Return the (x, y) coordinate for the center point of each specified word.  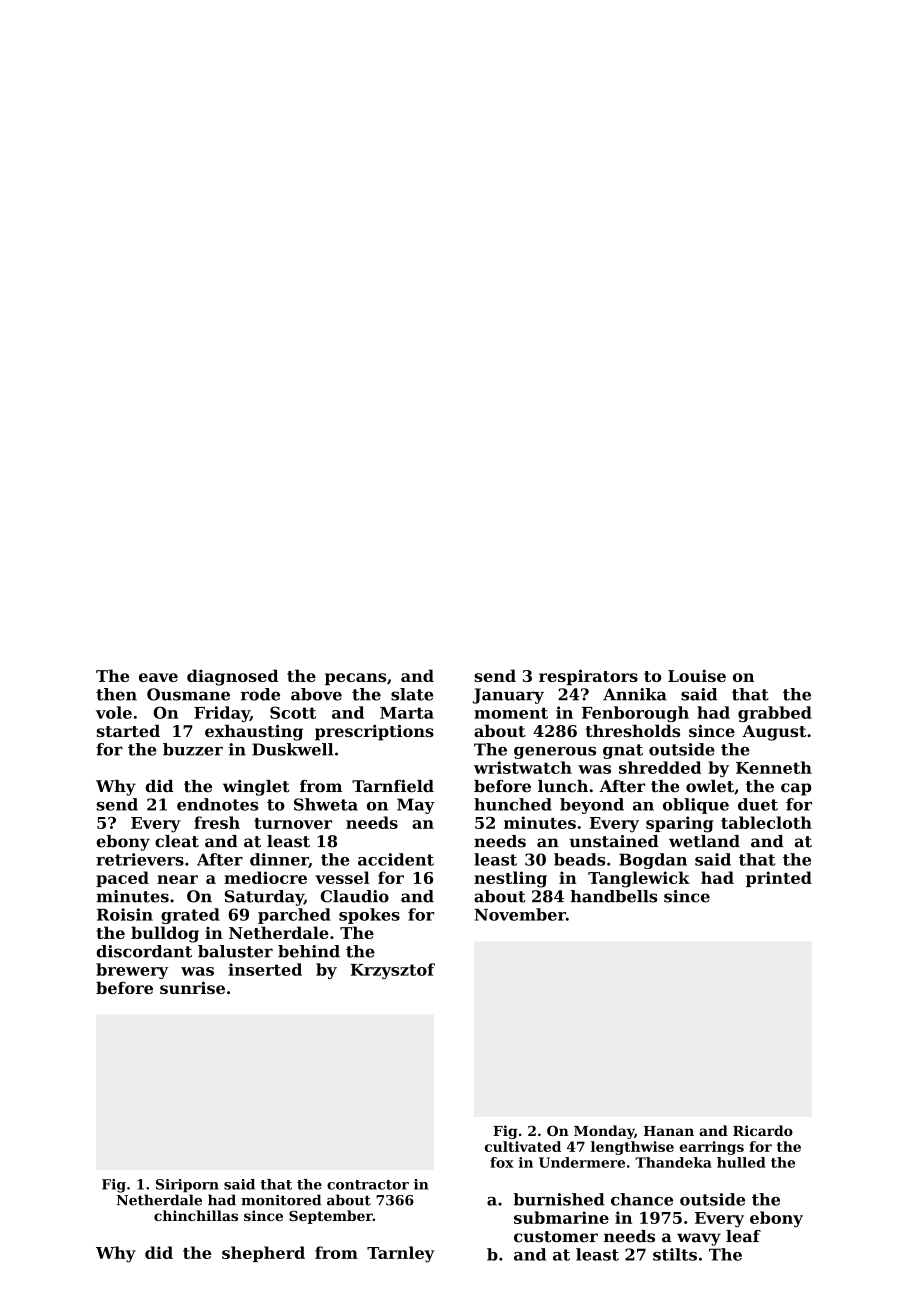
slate (412, 694)
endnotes (217, 804)
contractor (368, 1185)
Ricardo (763, 1130)
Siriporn (187, 1186)
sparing (680, 824)
